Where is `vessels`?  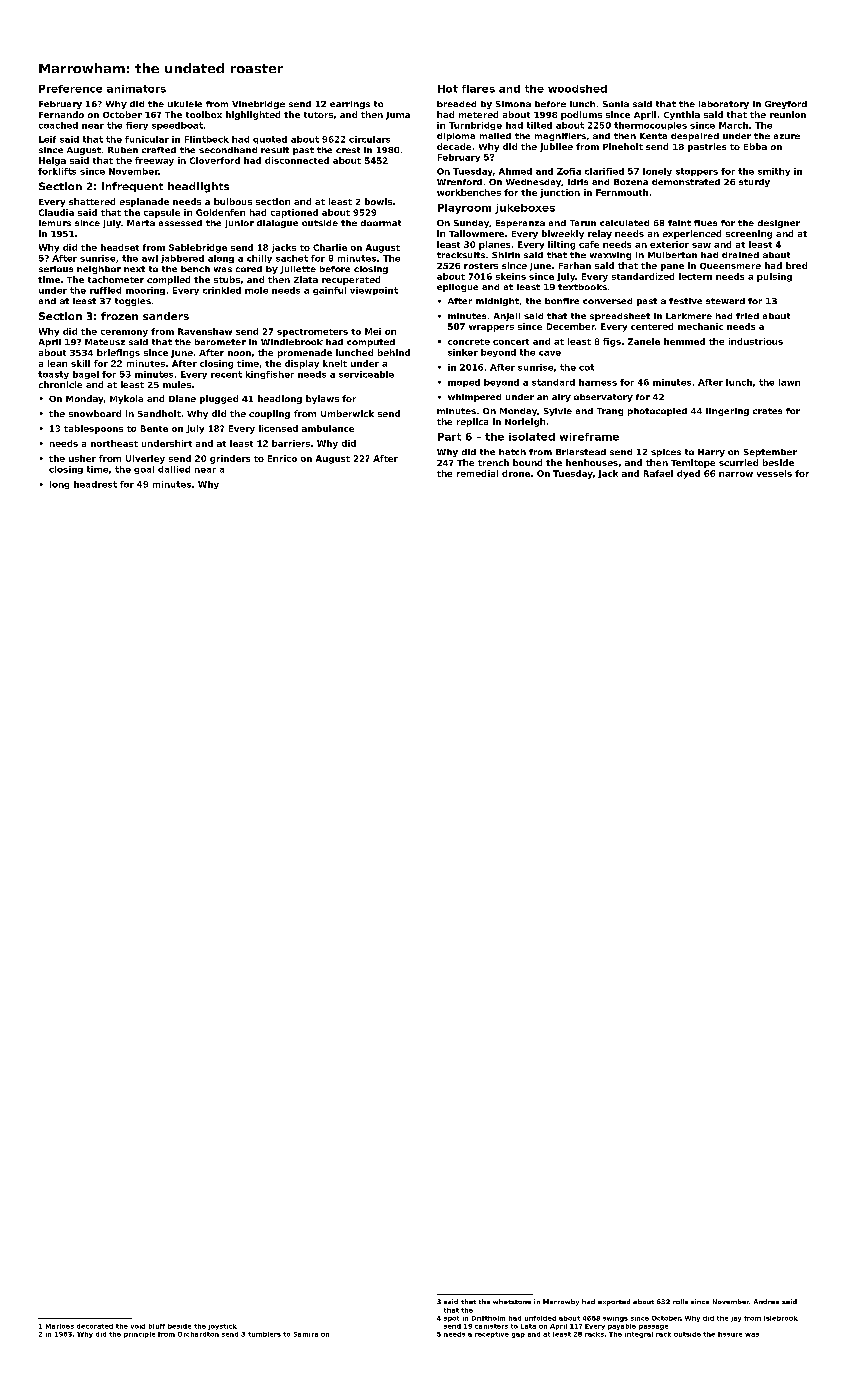 vessels is located at coordinates (774, 473).
